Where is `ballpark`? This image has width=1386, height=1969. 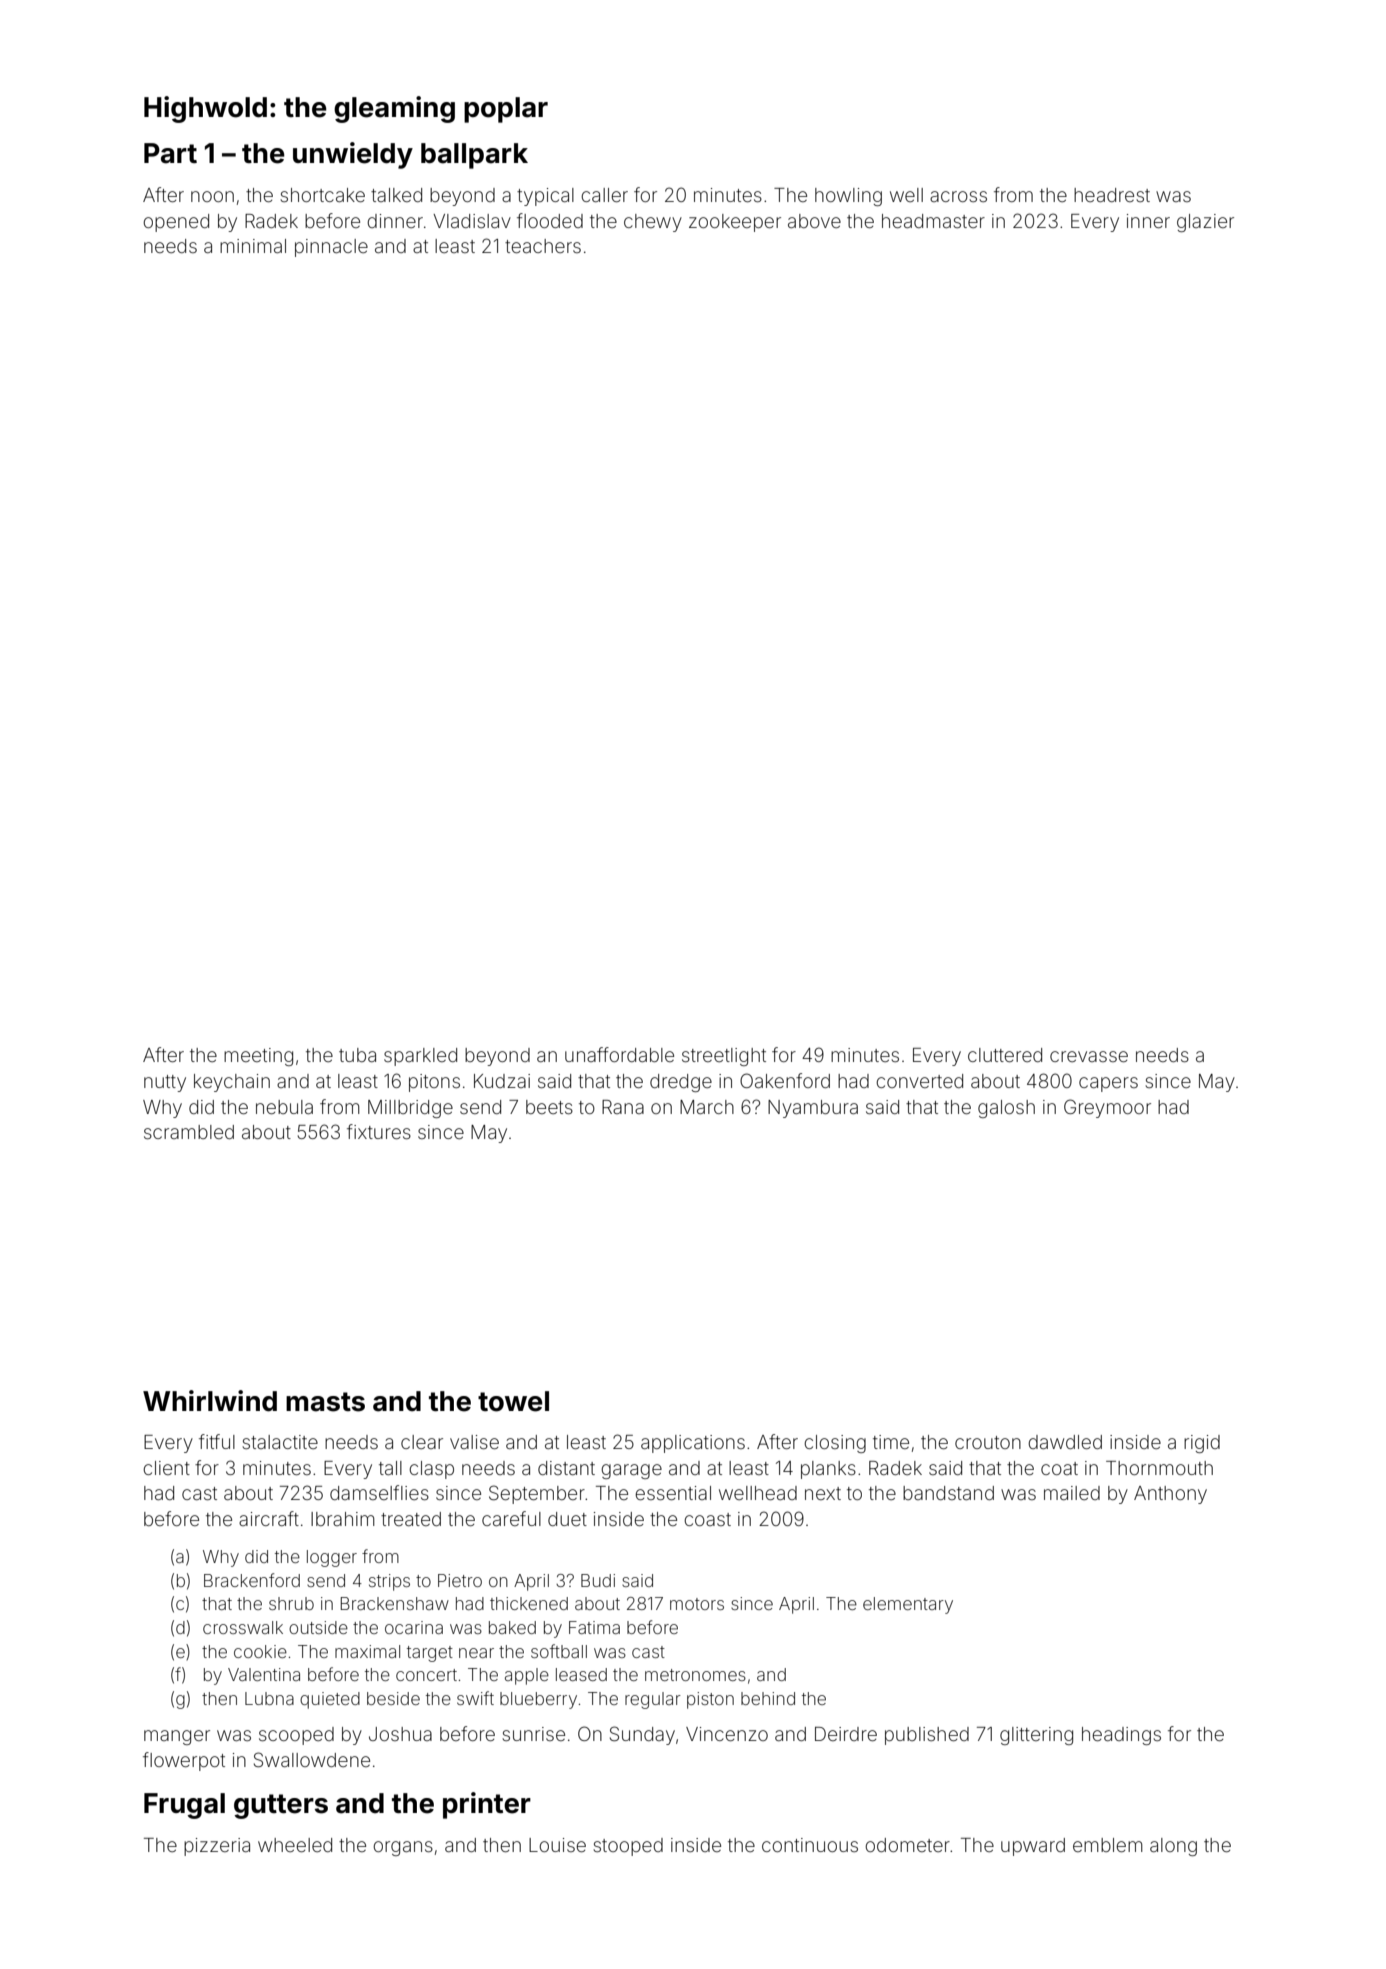 ballpark is located at coordinates (474, 156).
